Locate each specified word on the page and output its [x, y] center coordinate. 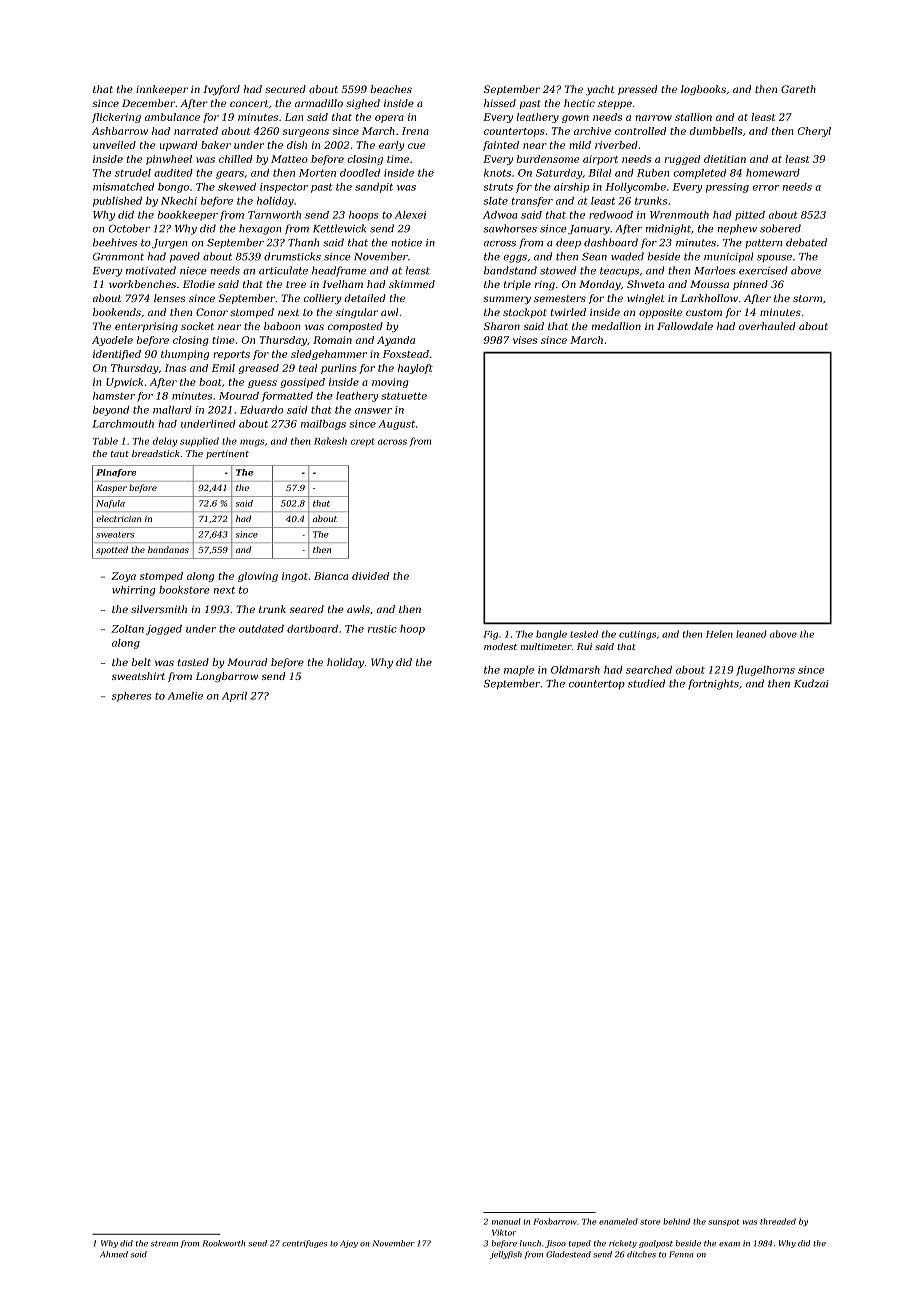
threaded [778, 1221]
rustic [382, 629]
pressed [637, 90]
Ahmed [114, 1254]
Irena [415, 131]
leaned [751, 634]
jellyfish [506, 1255]
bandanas [168, 549]
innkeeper [162, 90]
